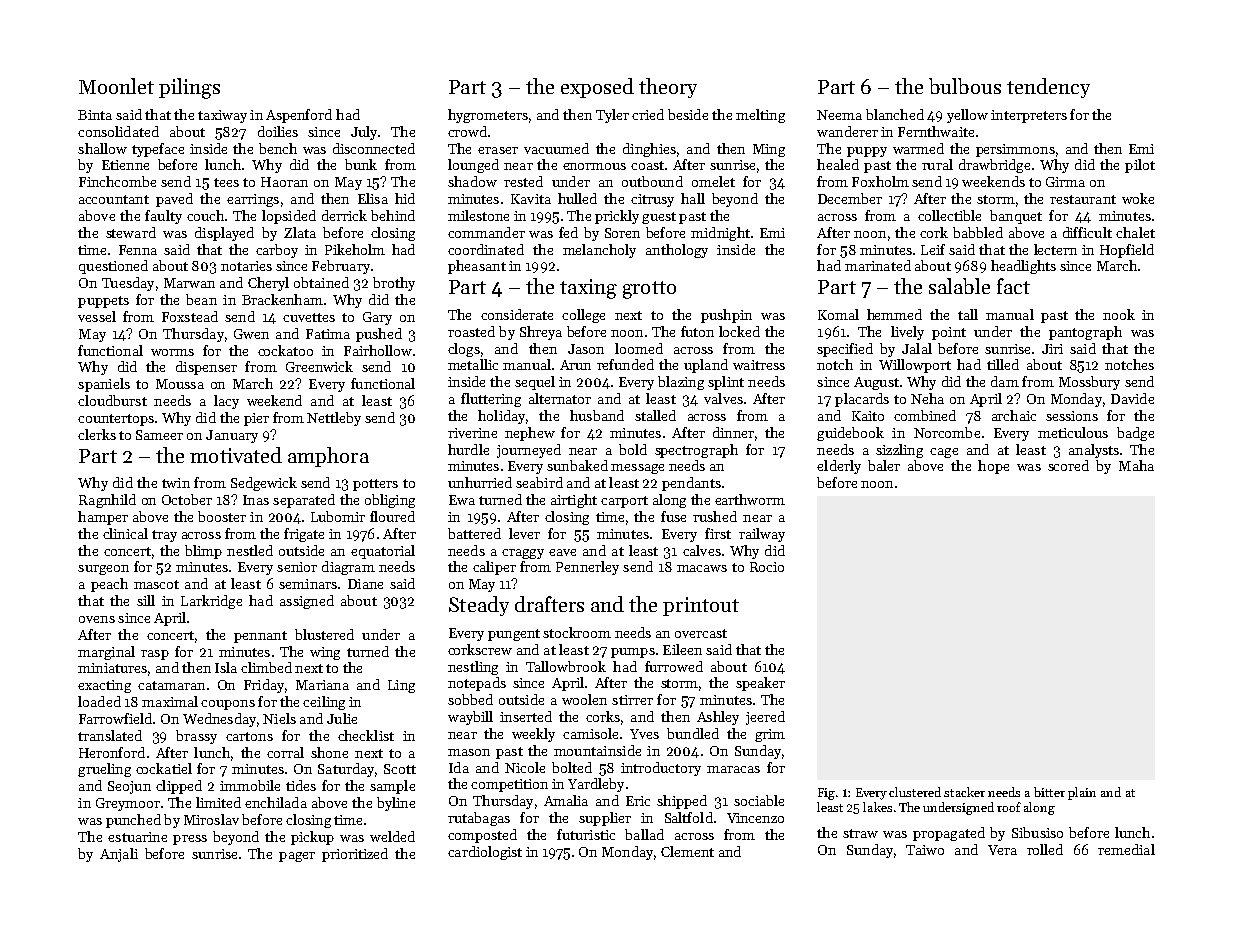 Image resolution: width=1233 pixels, height=952 pixels. What do you see at coordinates (119, 855) in the document?
I see `Anjali` at bounding box center [119, 855].
